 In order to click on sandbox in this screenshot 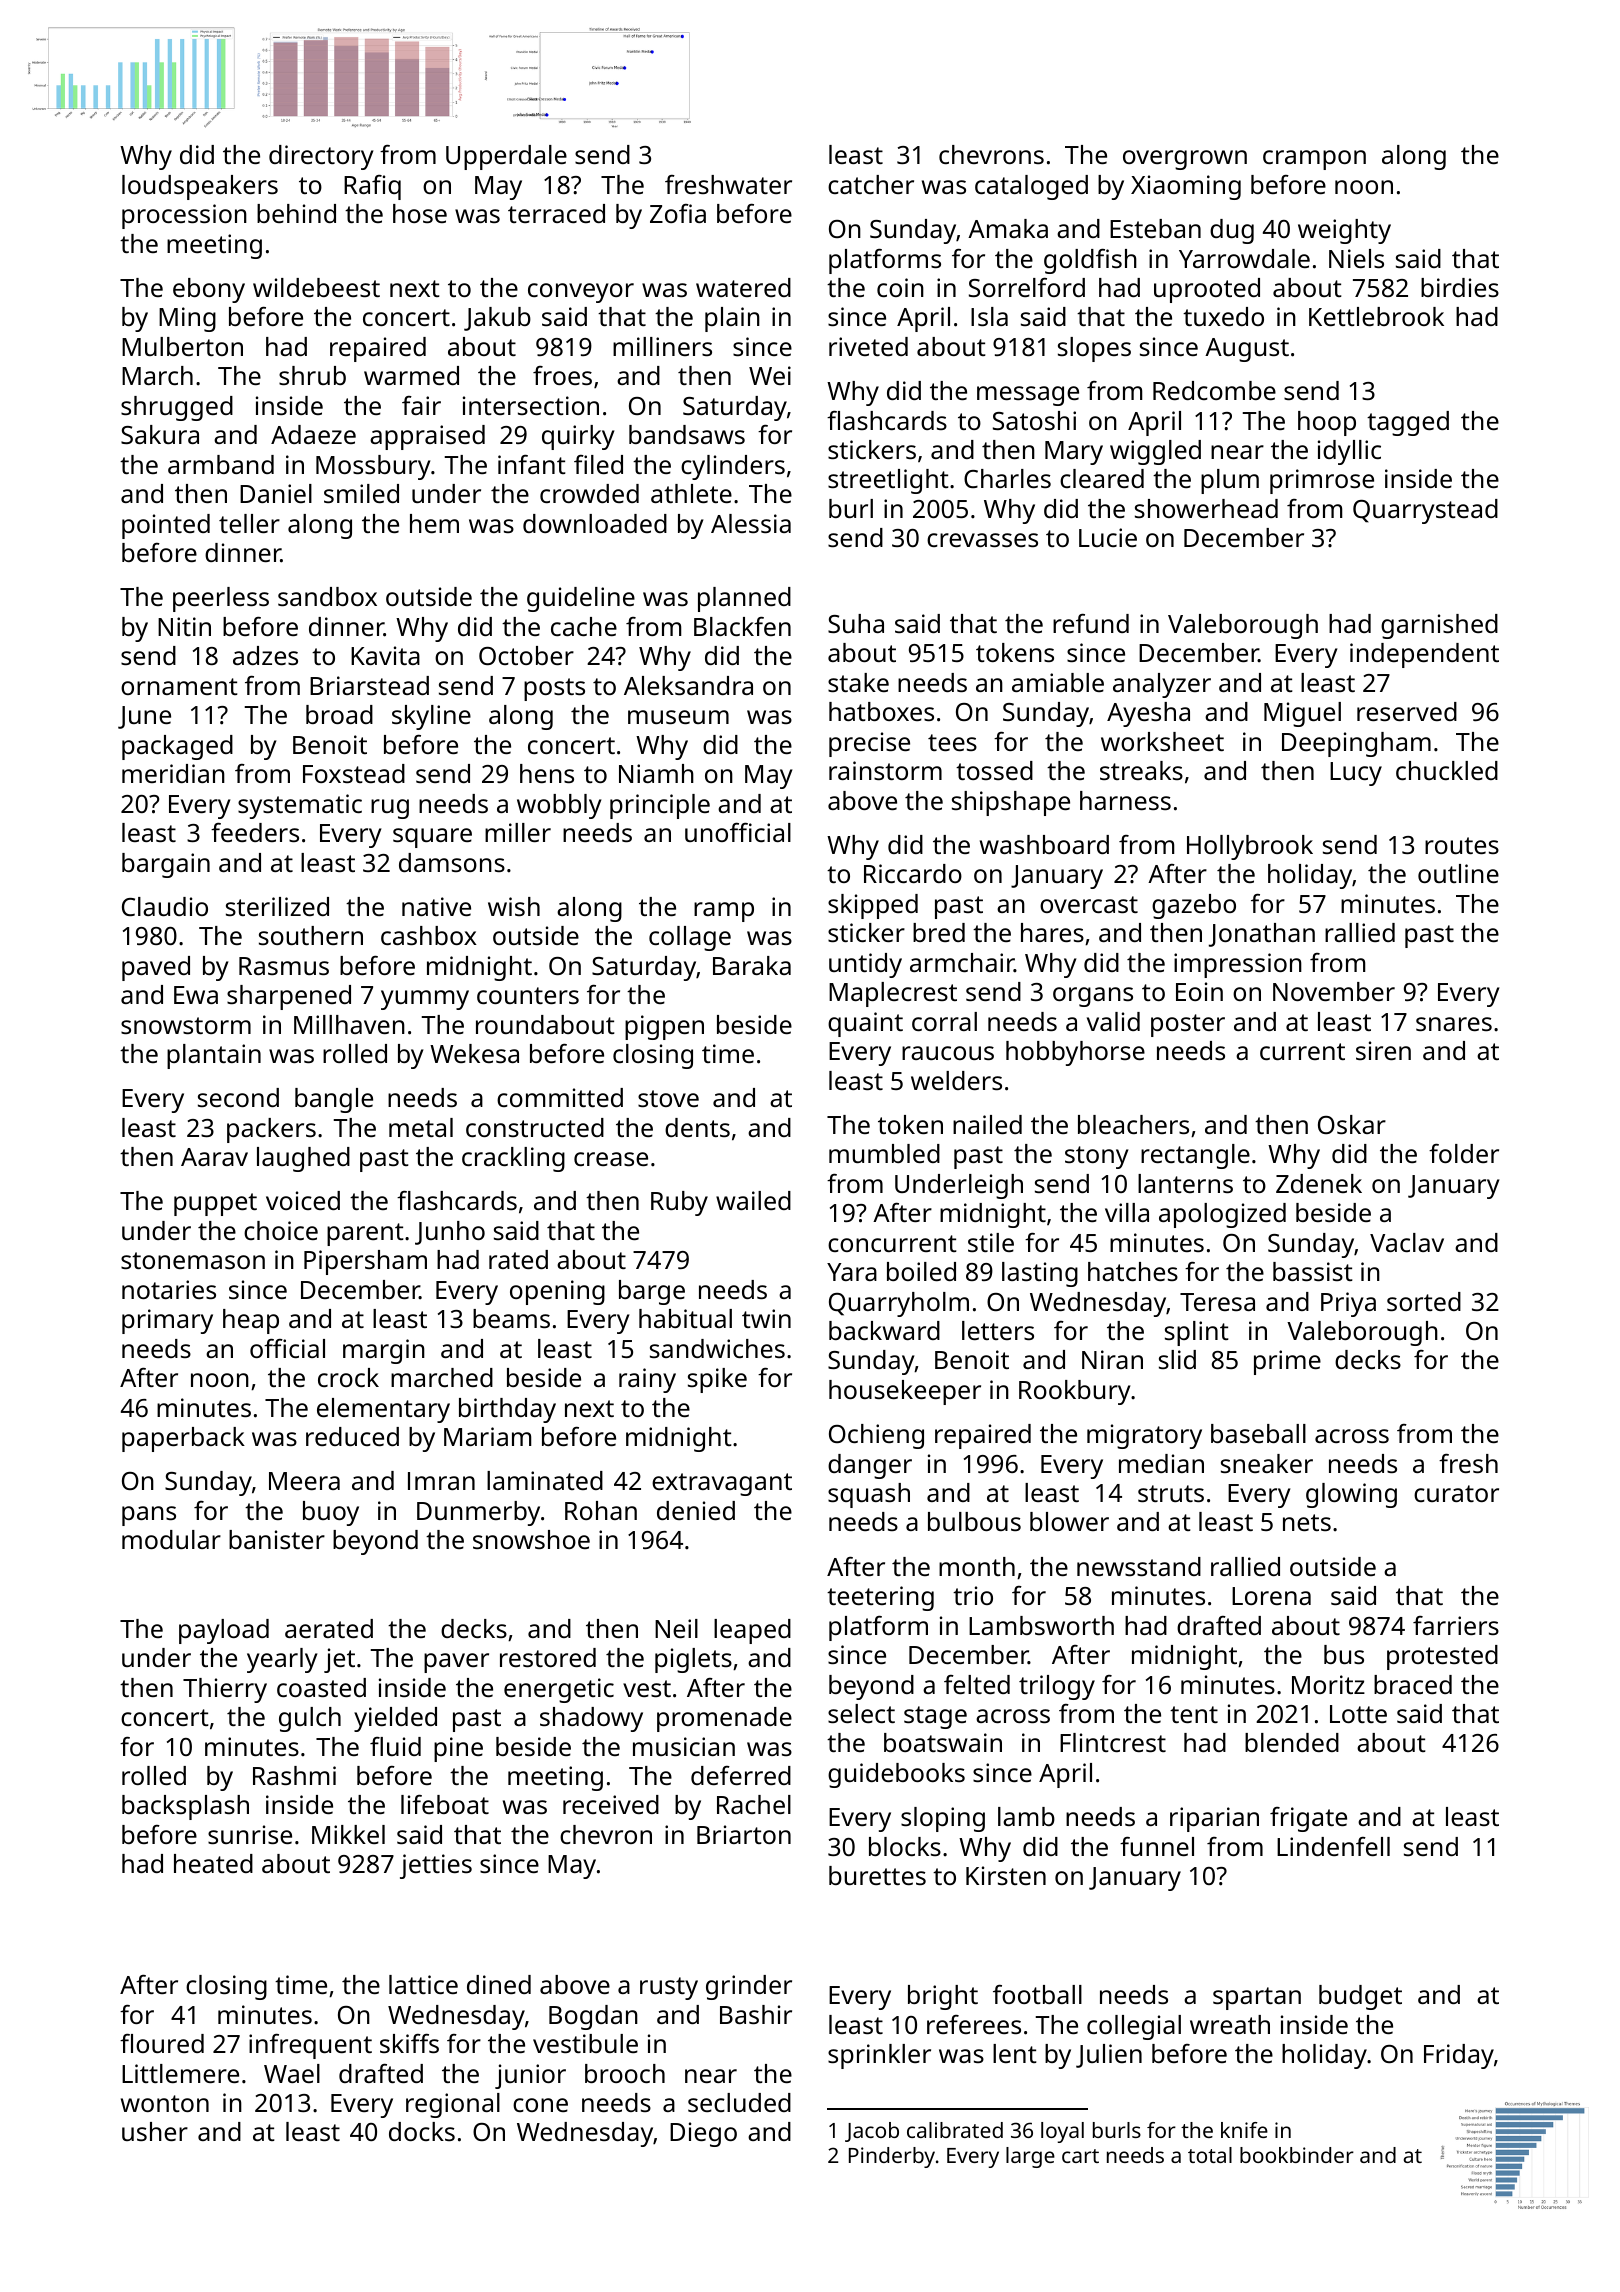, I will do `click(327, 596)`.
